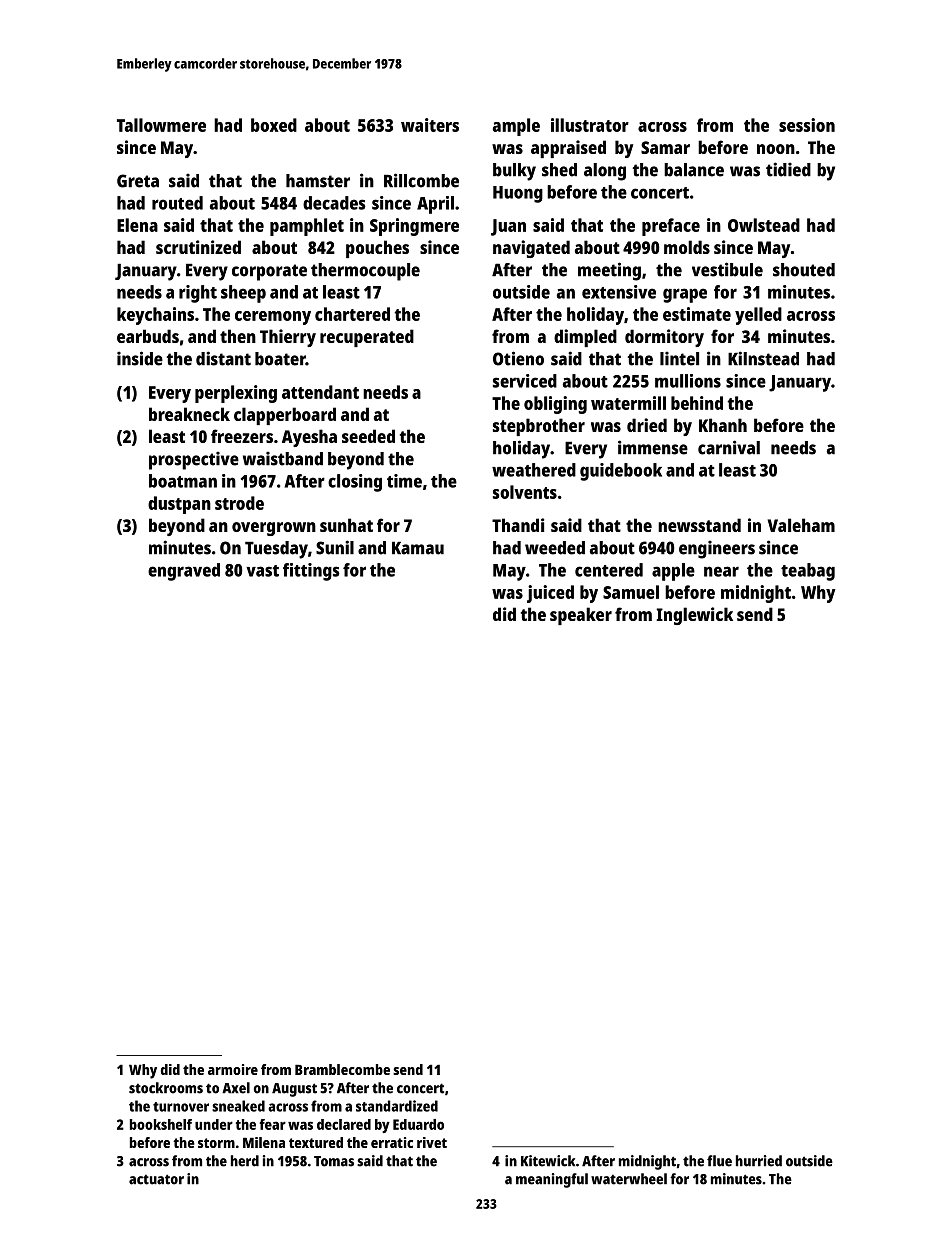 The height and width of the screenshot is (1233, 952). I want to click on stockrooms, so click(166, 1088).
